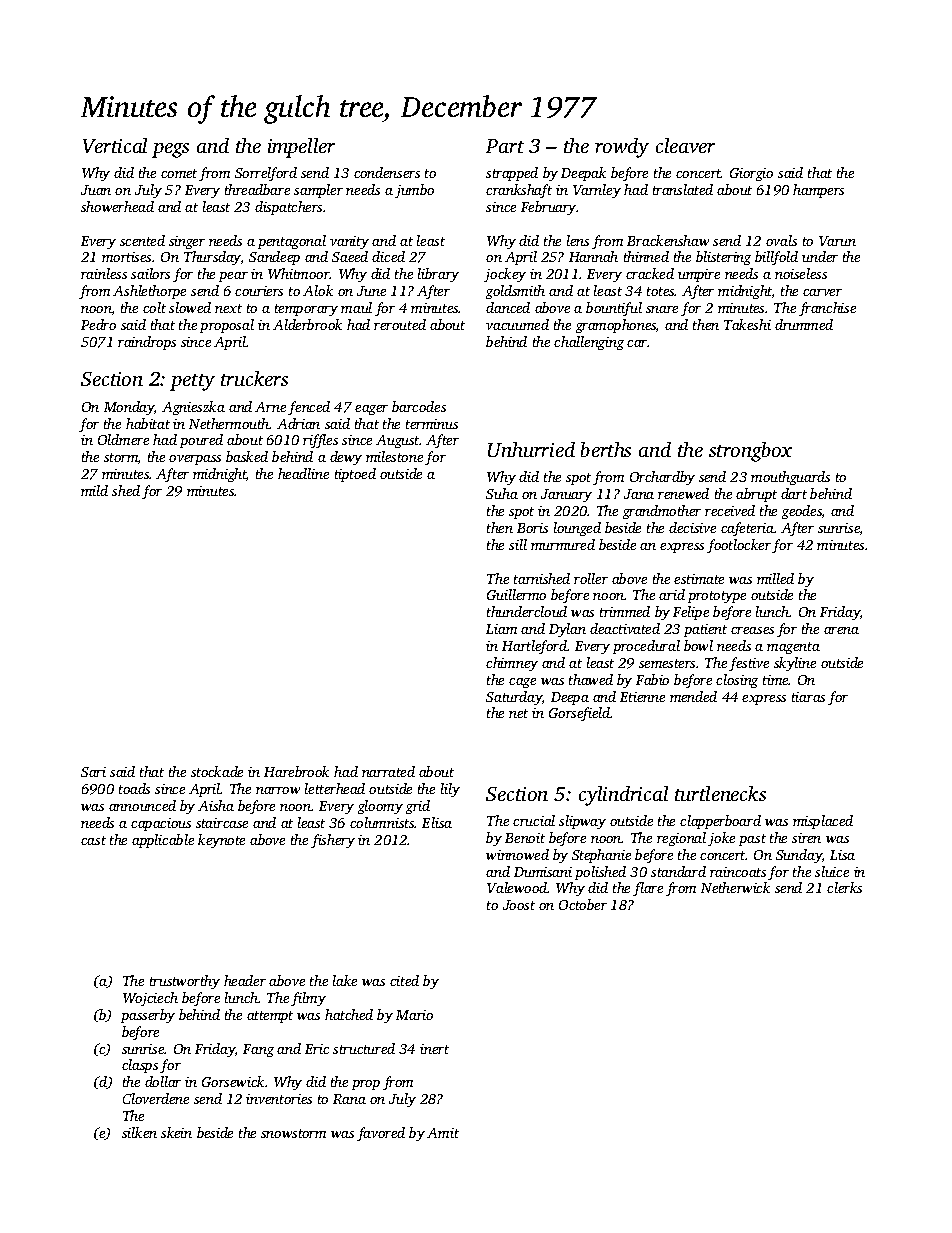 The image size is (952, 1233). What do you see at coordinates (583, 904) in the page?
I see `October` at bounding box center [583, 904].
